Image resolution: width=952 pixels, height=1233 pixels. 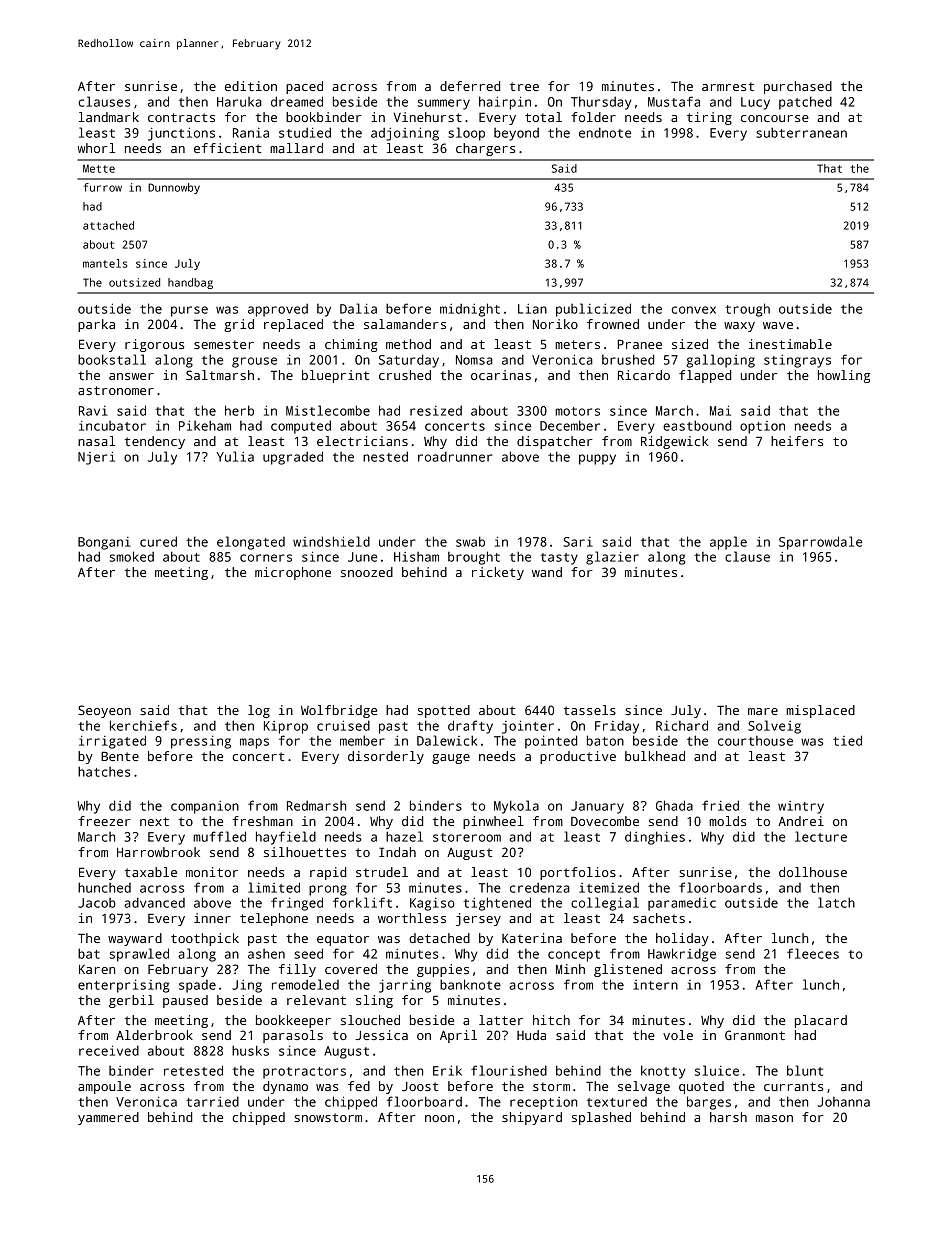 What do you see at coordinates (531, 1035) in the page?
I see `Huda` at bounding box center [531, 1035].
